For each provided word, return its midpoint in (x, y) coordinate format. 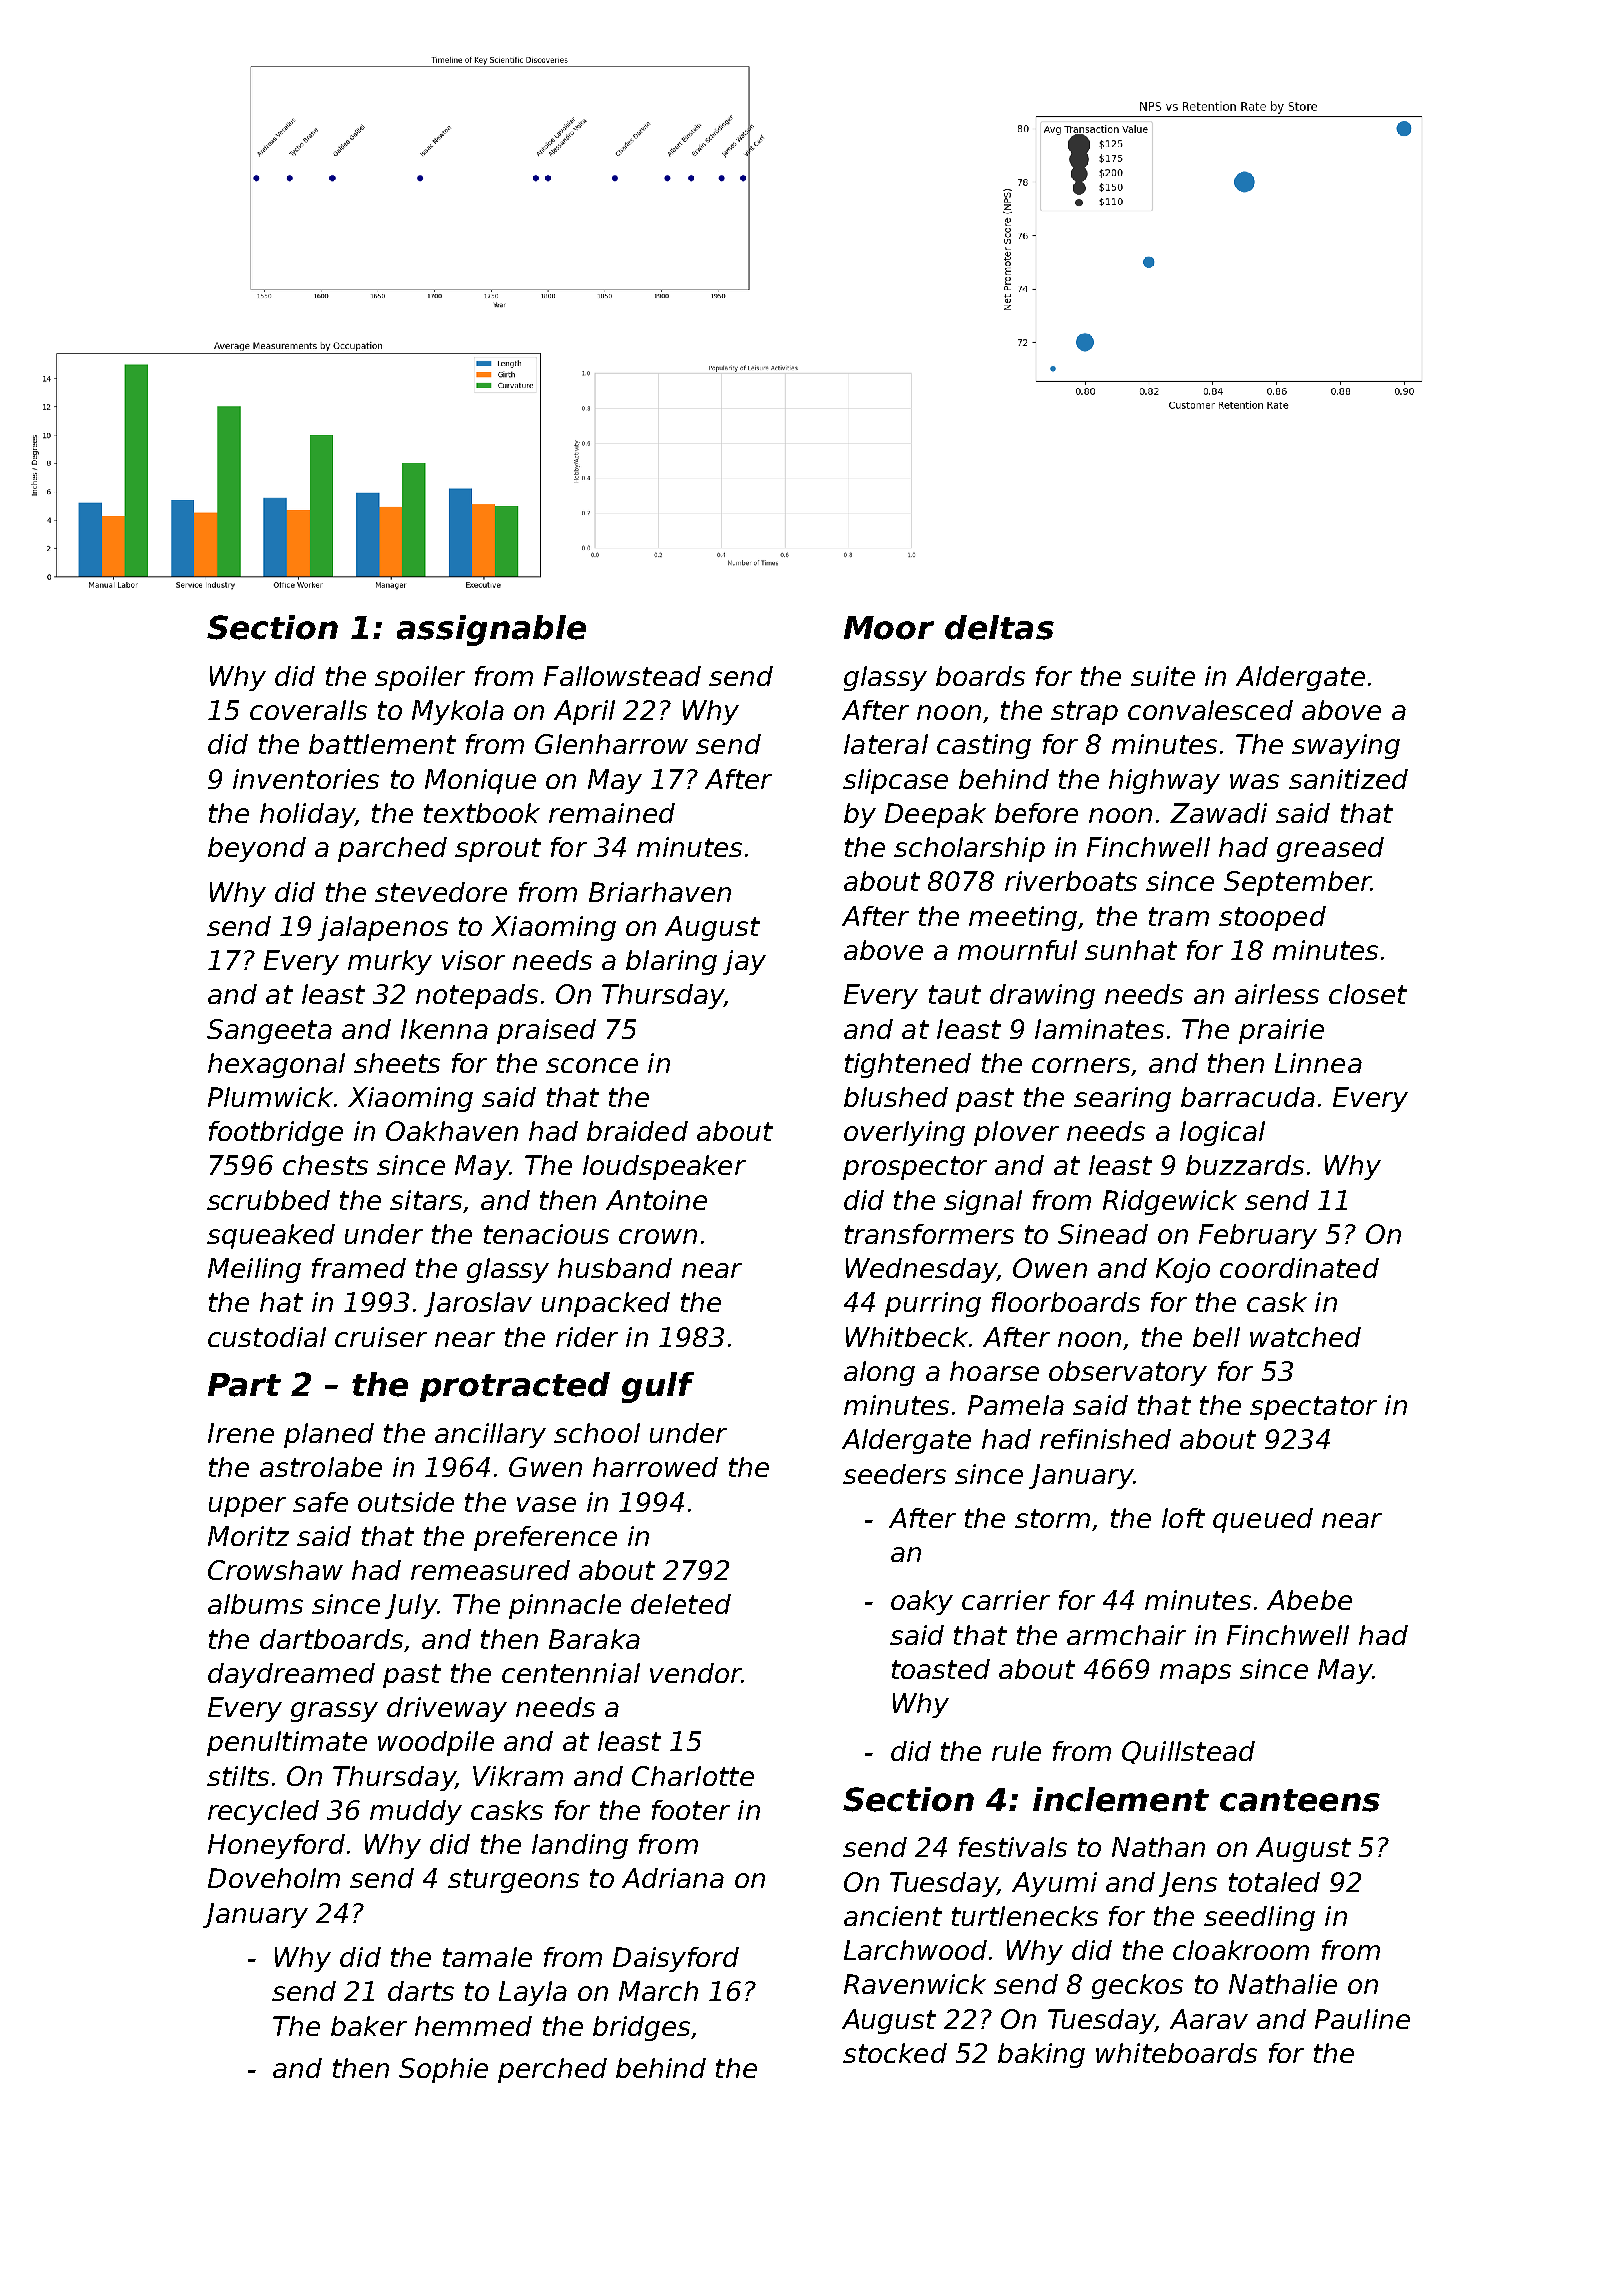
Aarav (1209, 2019)
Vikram (518, 1776)
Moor (889, 628)
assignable (491, 630)
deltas (999, 627)
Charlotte (693, 1776)
